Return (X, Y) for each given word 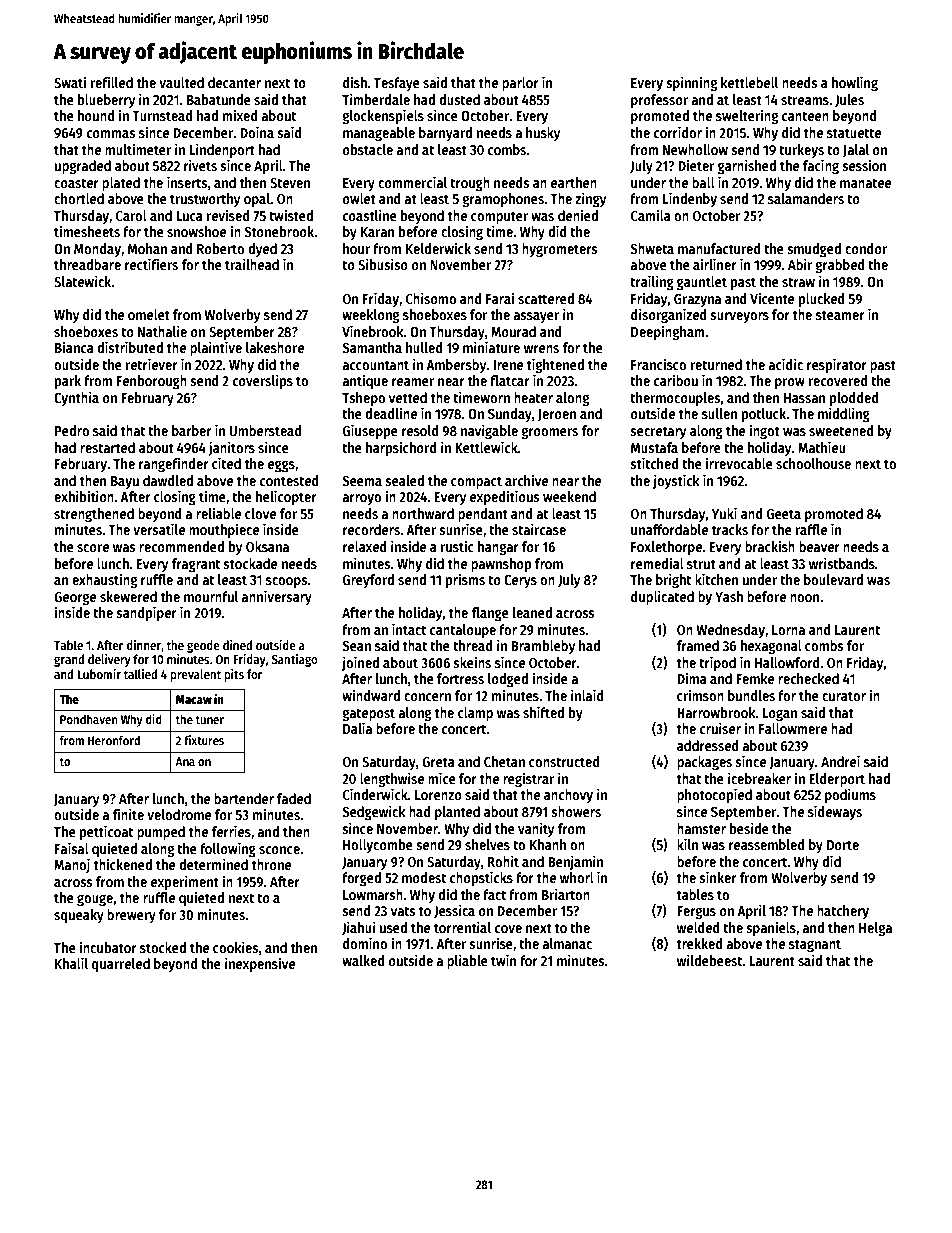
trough (470, 184)
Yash (729, 596)
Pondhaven (88, 719)
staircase (539, 529)
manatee (865, 183)
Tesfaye (397, 84)
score (93, 548)
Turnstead (162, 115)
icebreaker (759, 778)
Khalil (71, 963)
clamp (475, 714)
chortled (79, 198)
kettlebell (749, 82)
